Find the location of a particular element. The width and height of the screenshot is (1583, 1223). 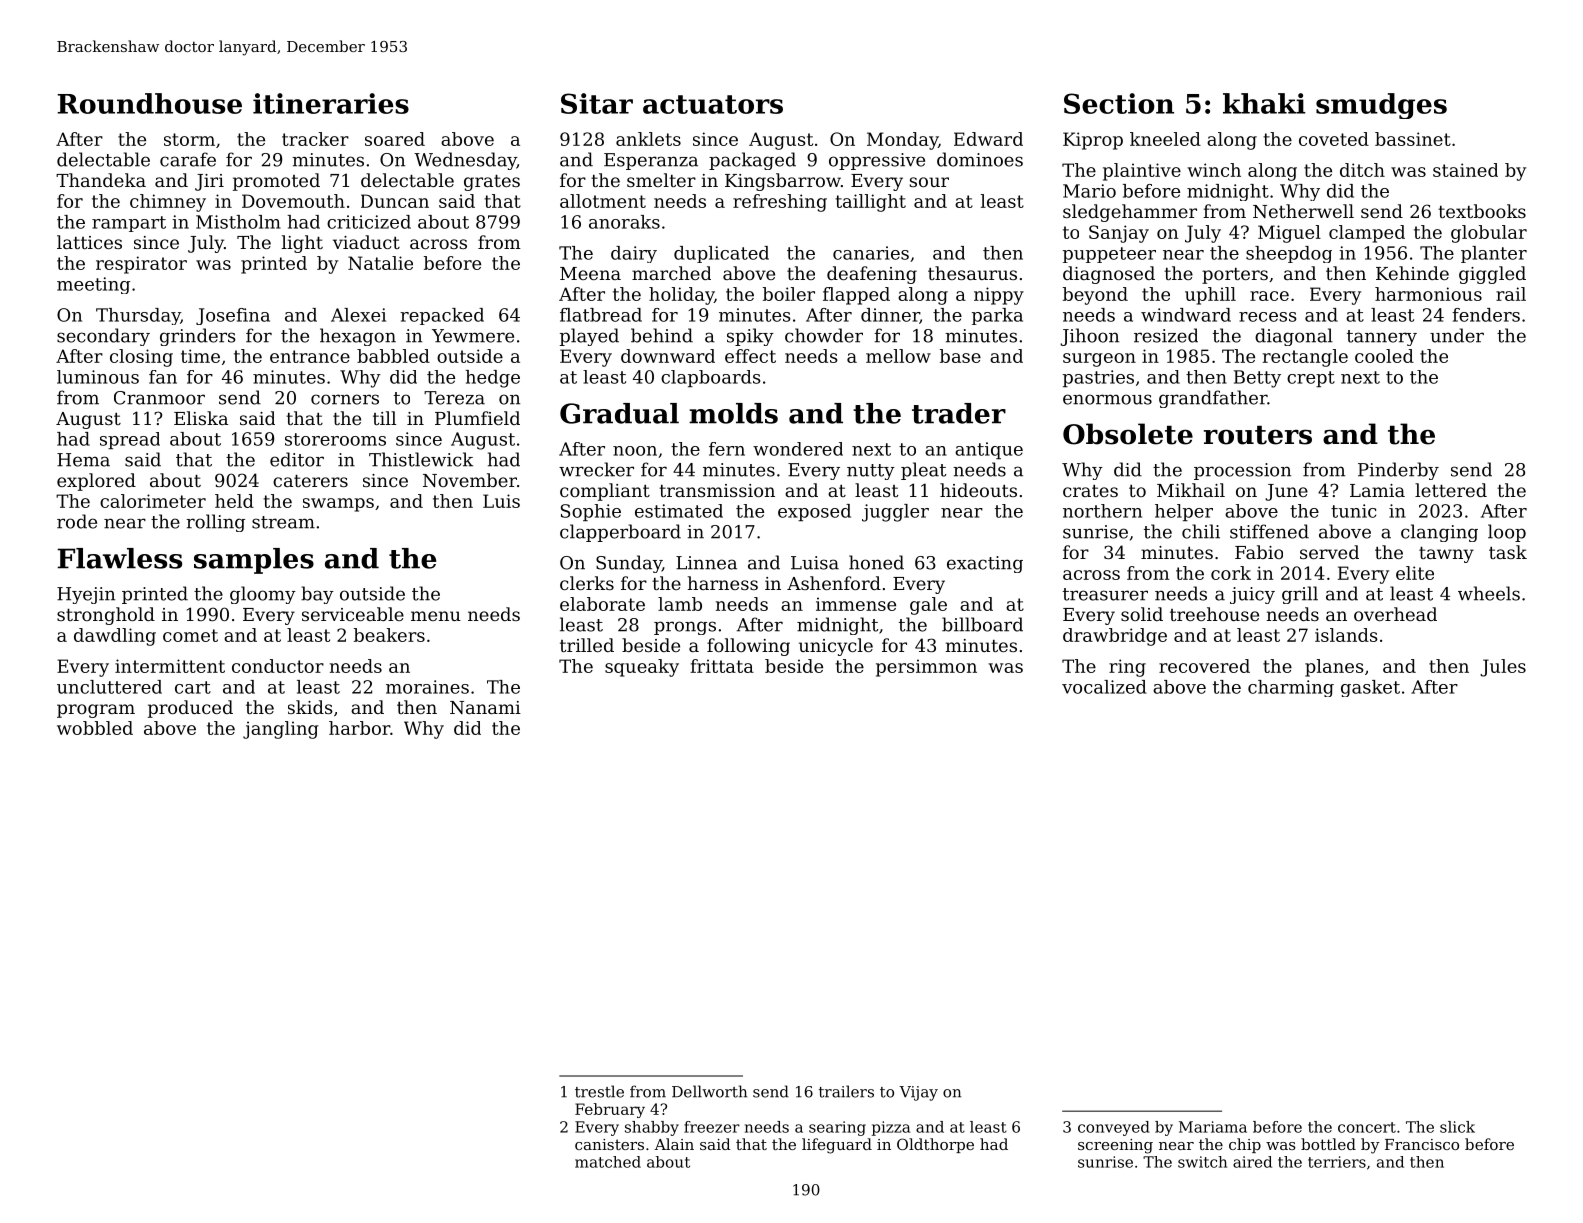

served is located at coordinates (1329, 552).
